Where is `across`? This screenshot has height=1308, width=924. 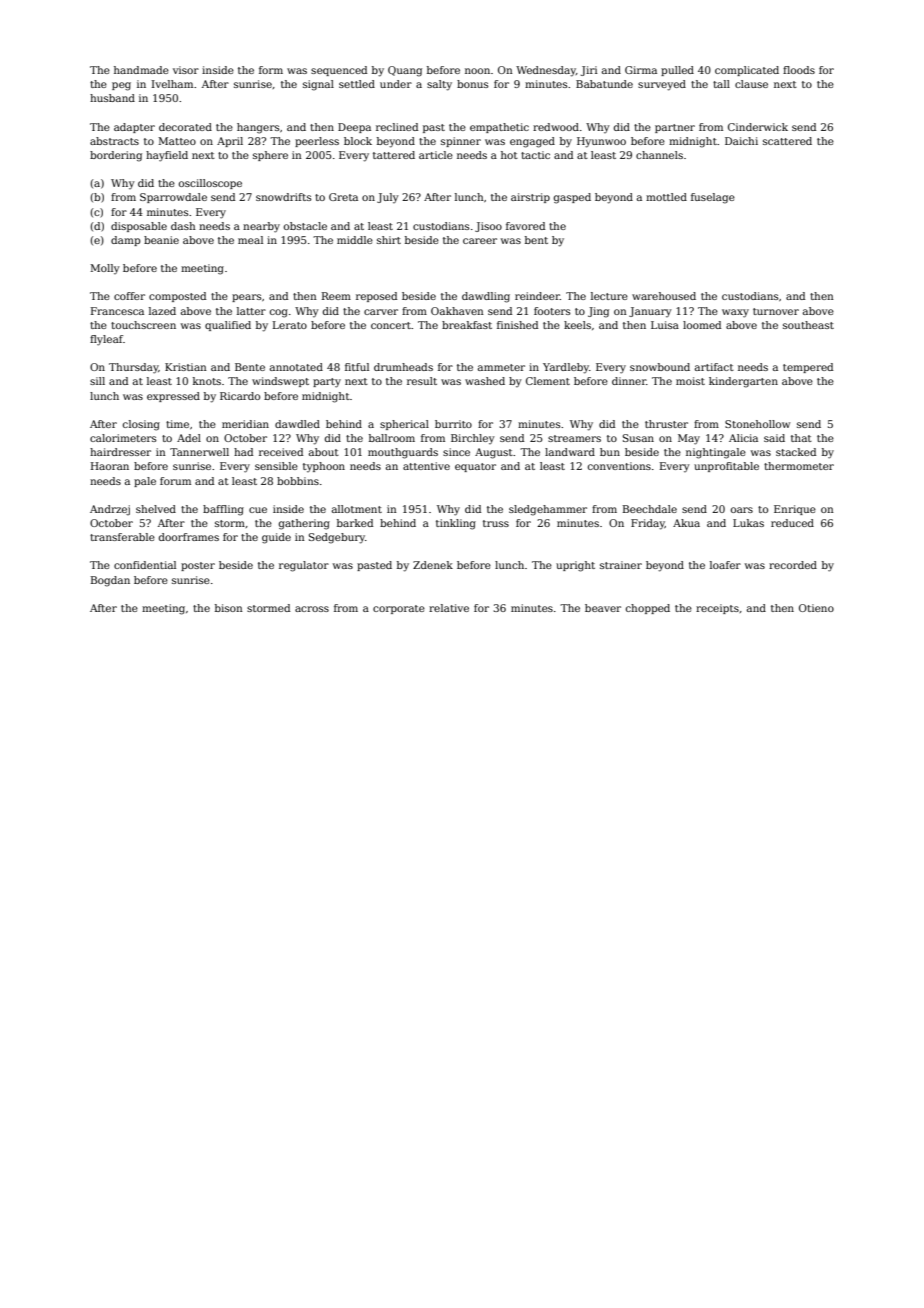 across is located at coordinates (312, 609).
